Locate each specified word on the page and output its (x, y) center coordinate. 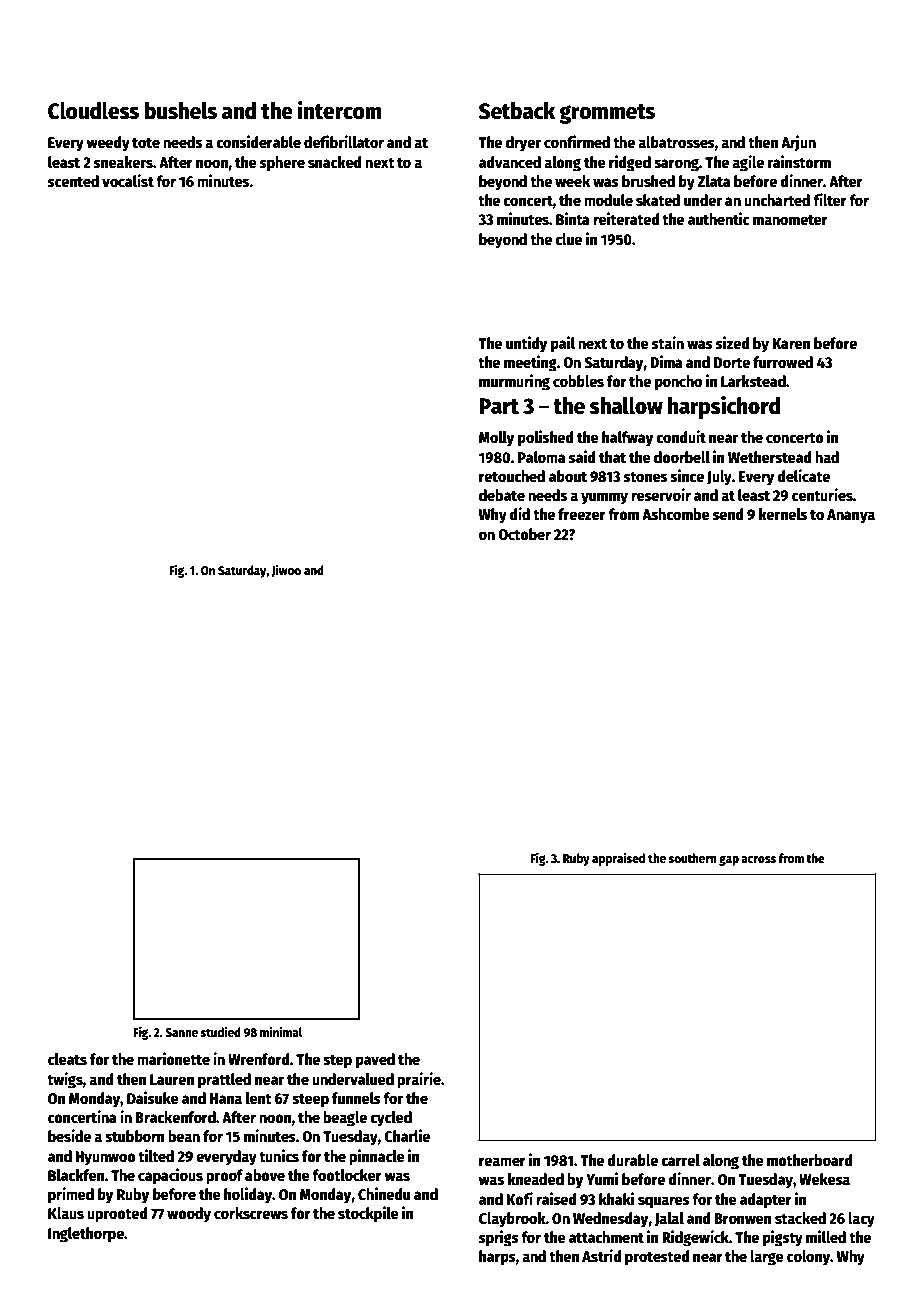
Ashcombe (676, 514)
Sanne (181, 1032)
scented (73, 181)
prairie (419, 1080)
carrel (680, 1160)
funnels (356, 1098)
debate (502, 495)
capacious (170, 1176)
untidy (526, 344)
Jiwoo (286, 571)
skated (658, 200)
